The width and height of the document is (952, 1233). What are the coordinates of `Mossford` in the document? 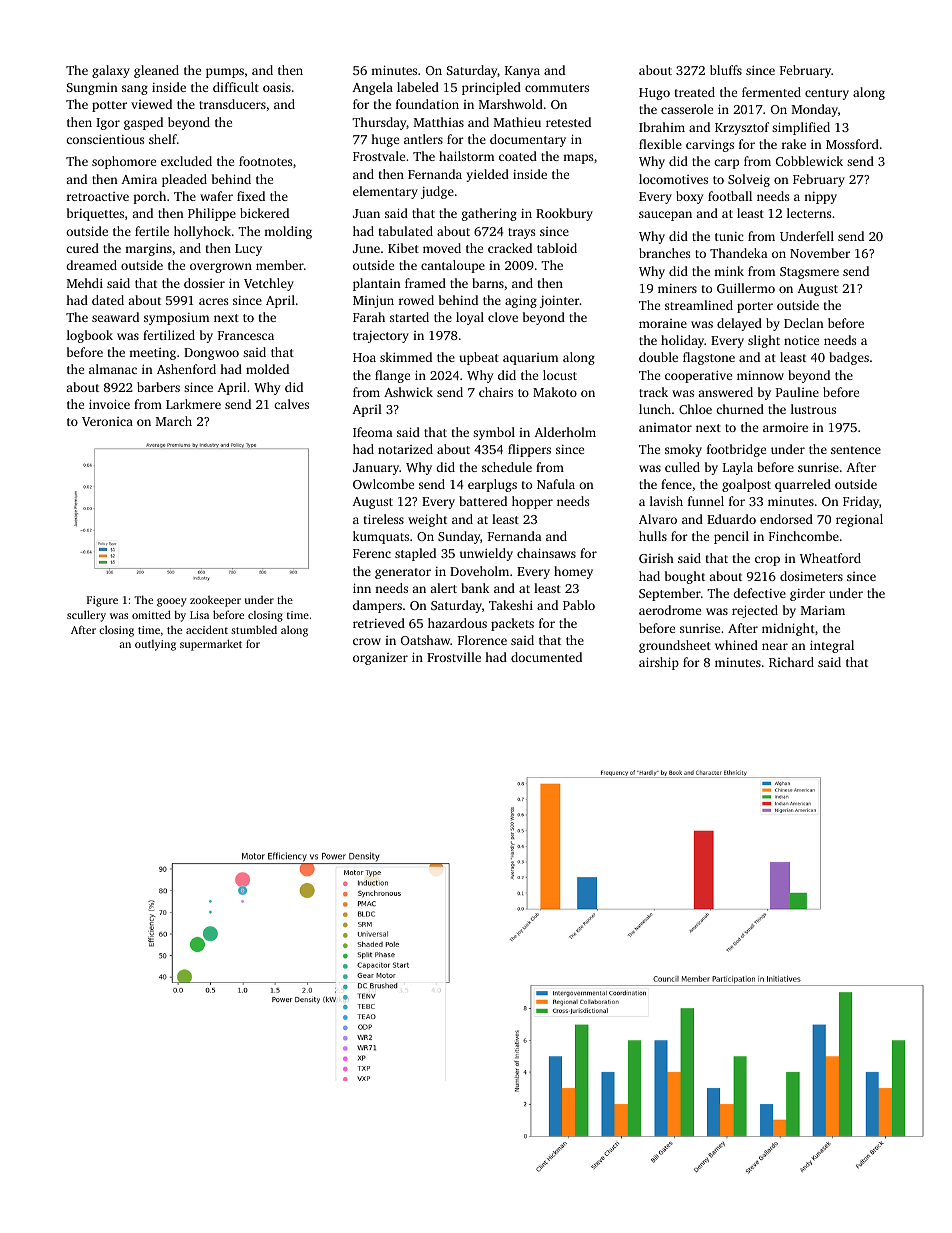 It's located at (852, 144).
